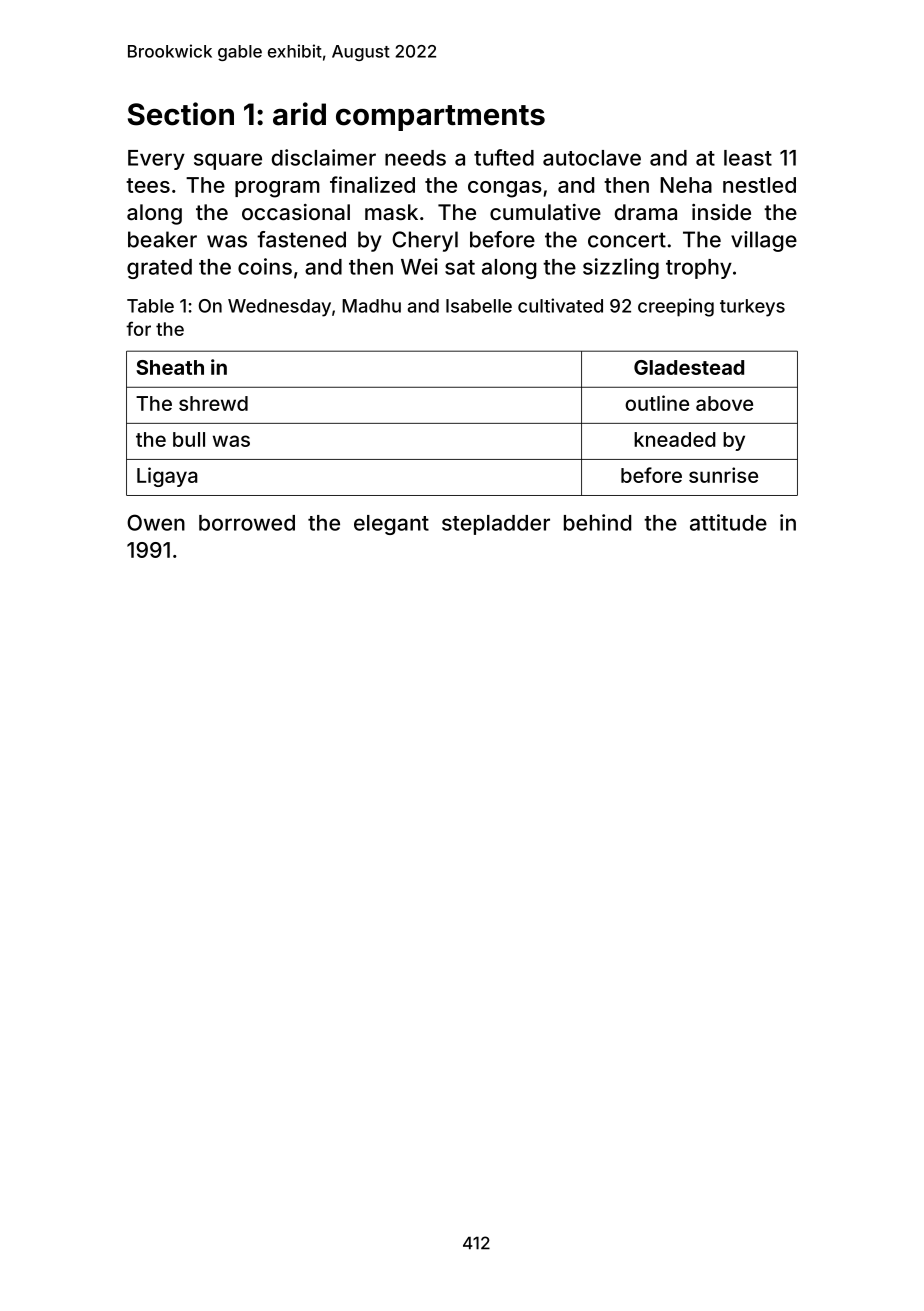  What do you see at coordinates (181, 114) in the document?
I see `Section` at bounding box center [181, 114].
